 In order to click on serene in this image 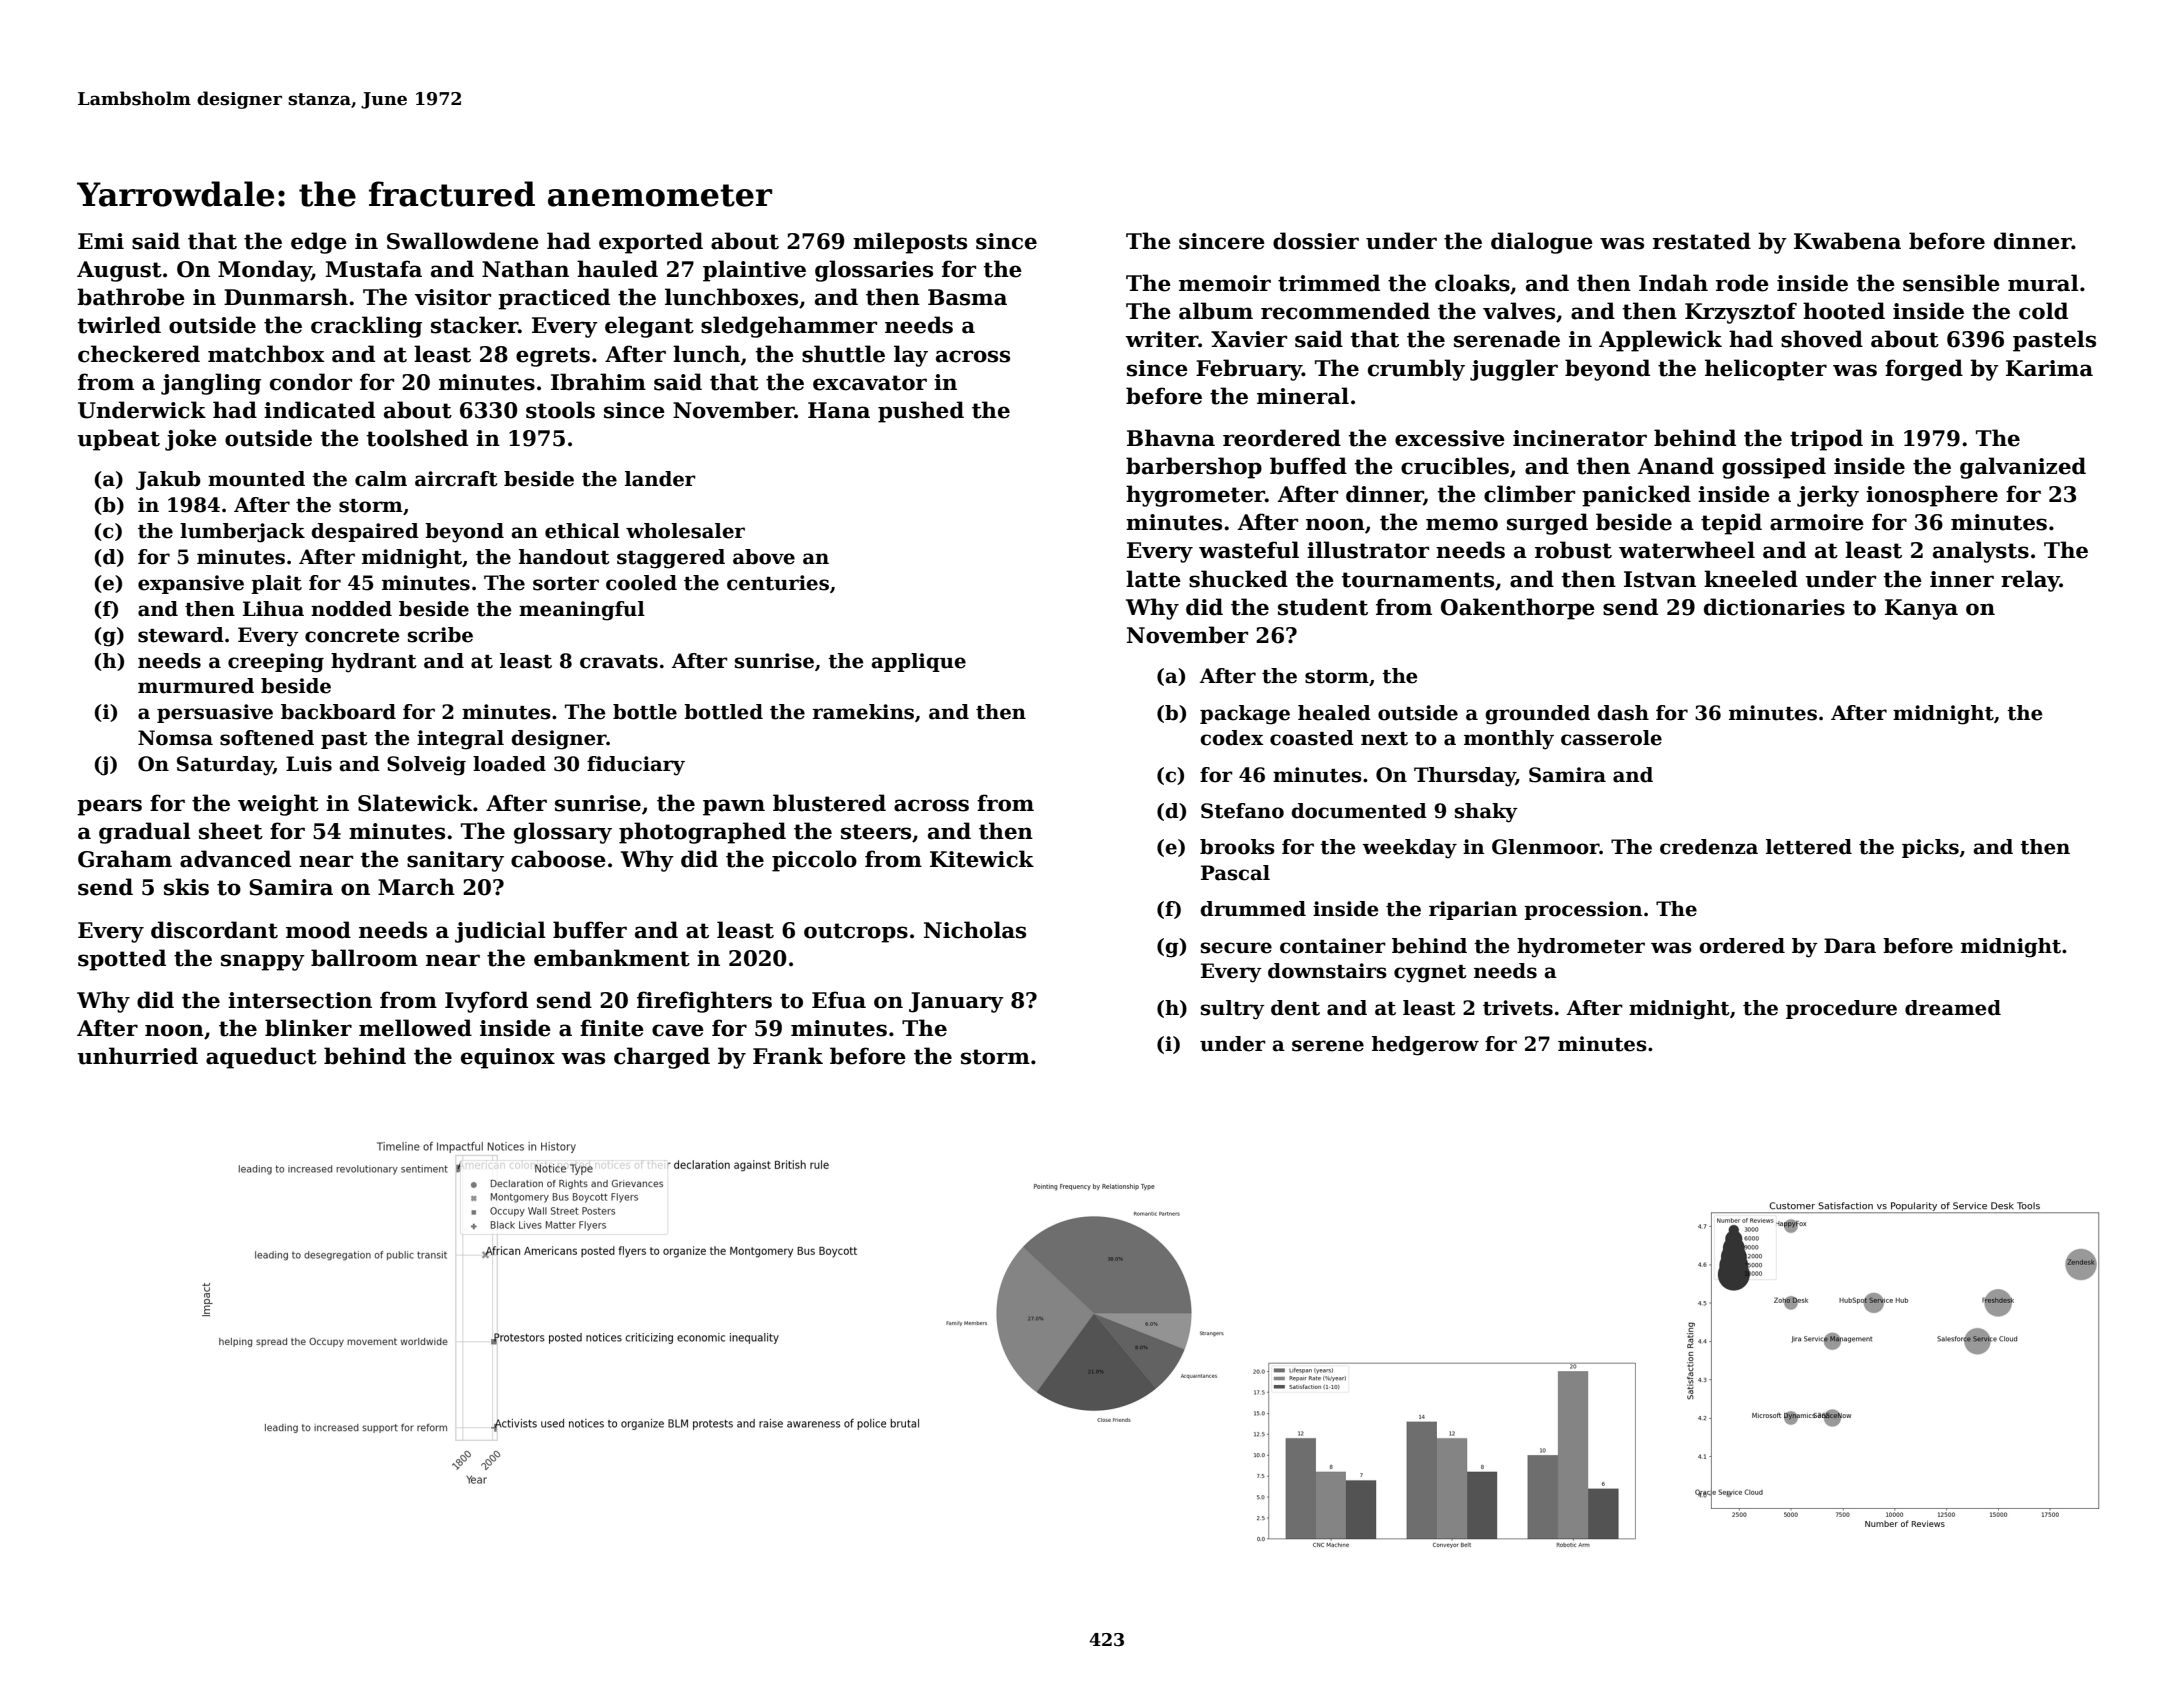, I will do `click(1328, 1046)`.
